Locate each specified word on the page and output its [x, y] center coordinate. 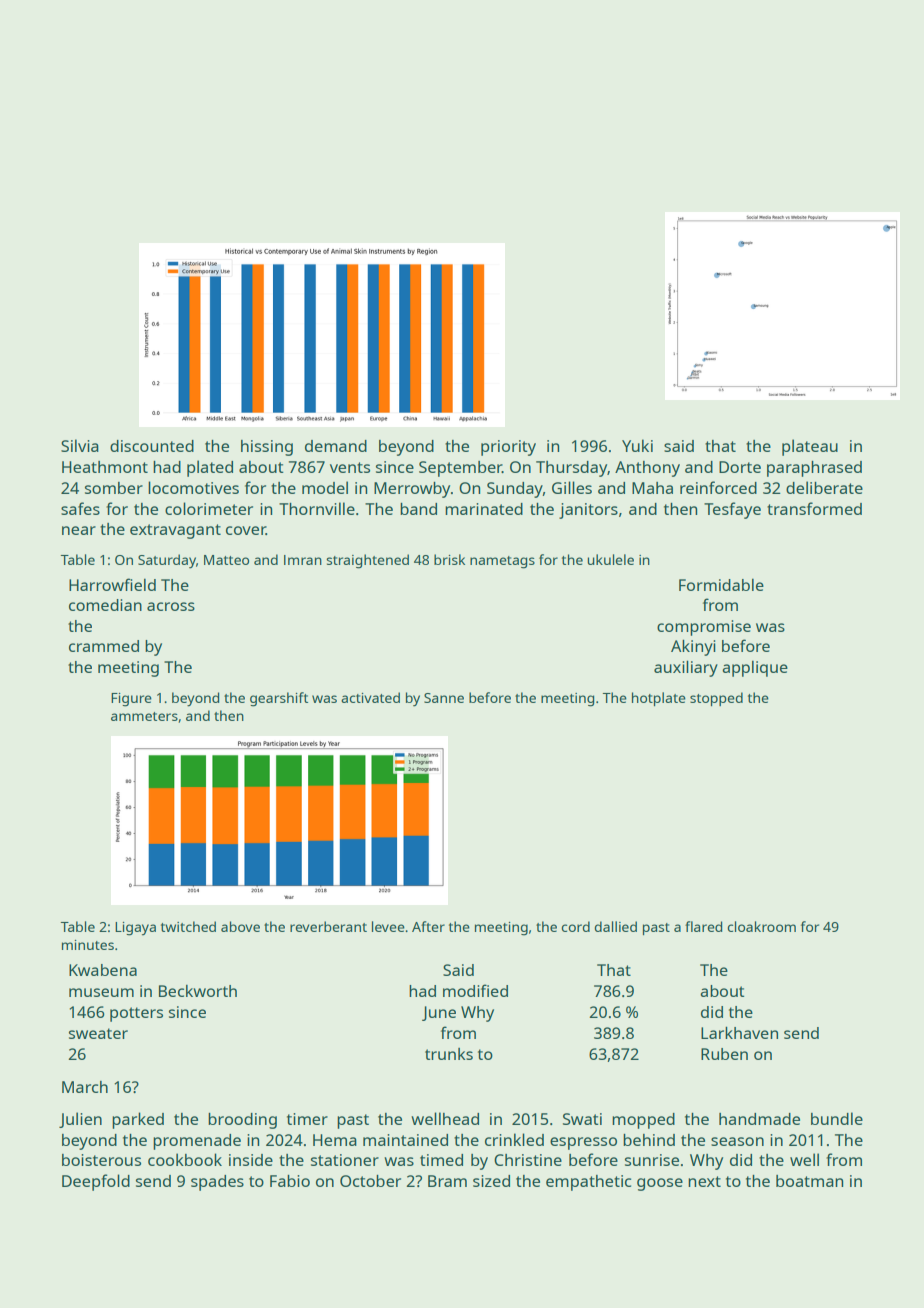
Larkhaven [739, 1033]
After [428, 926]
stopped [716, 699]
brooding [242, 1121]
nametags [502, 562]
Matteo [226, 560]
